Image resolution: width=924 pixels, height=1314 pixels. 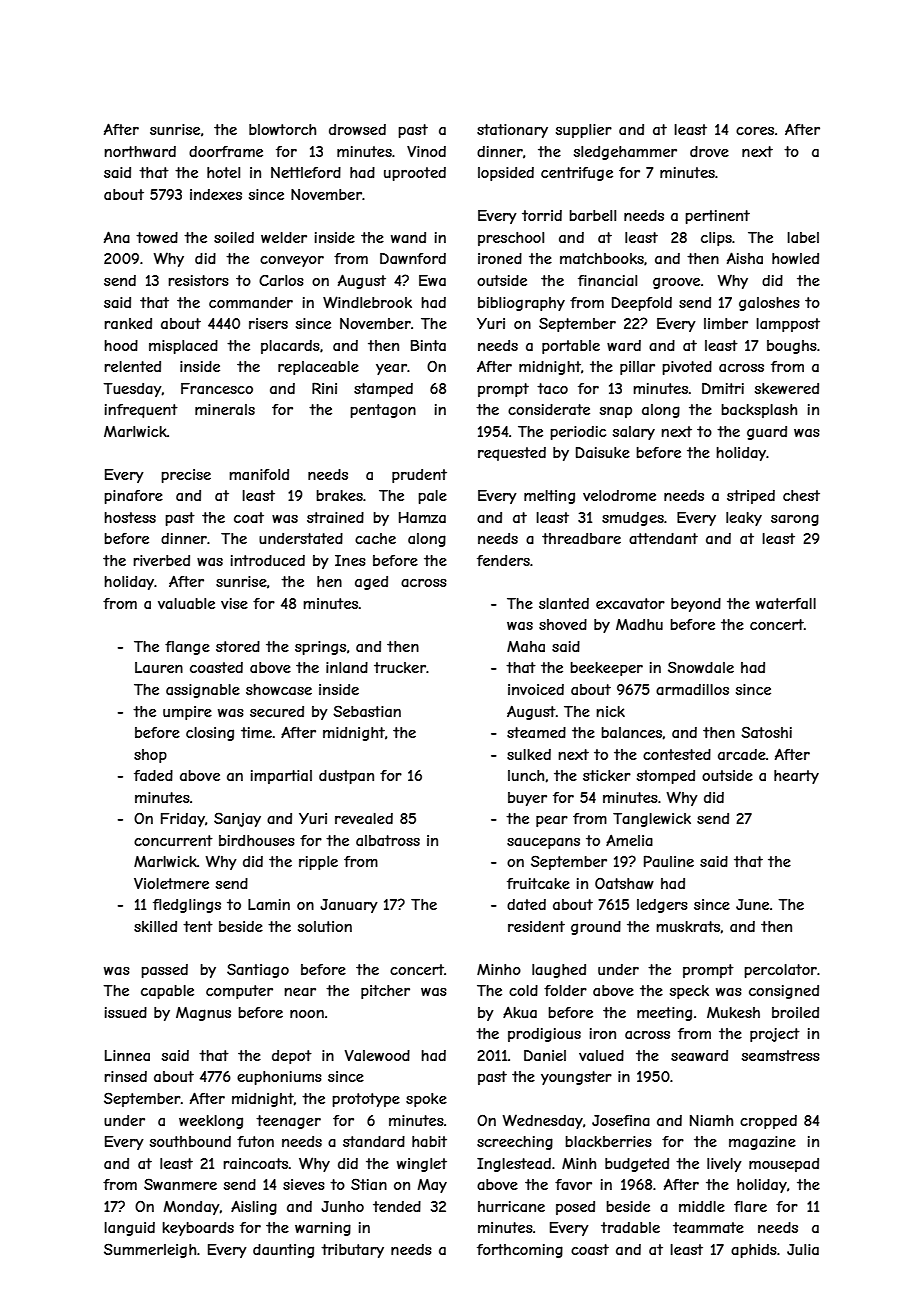 I want to click on Satoshi, so click(x=766, y=732).
